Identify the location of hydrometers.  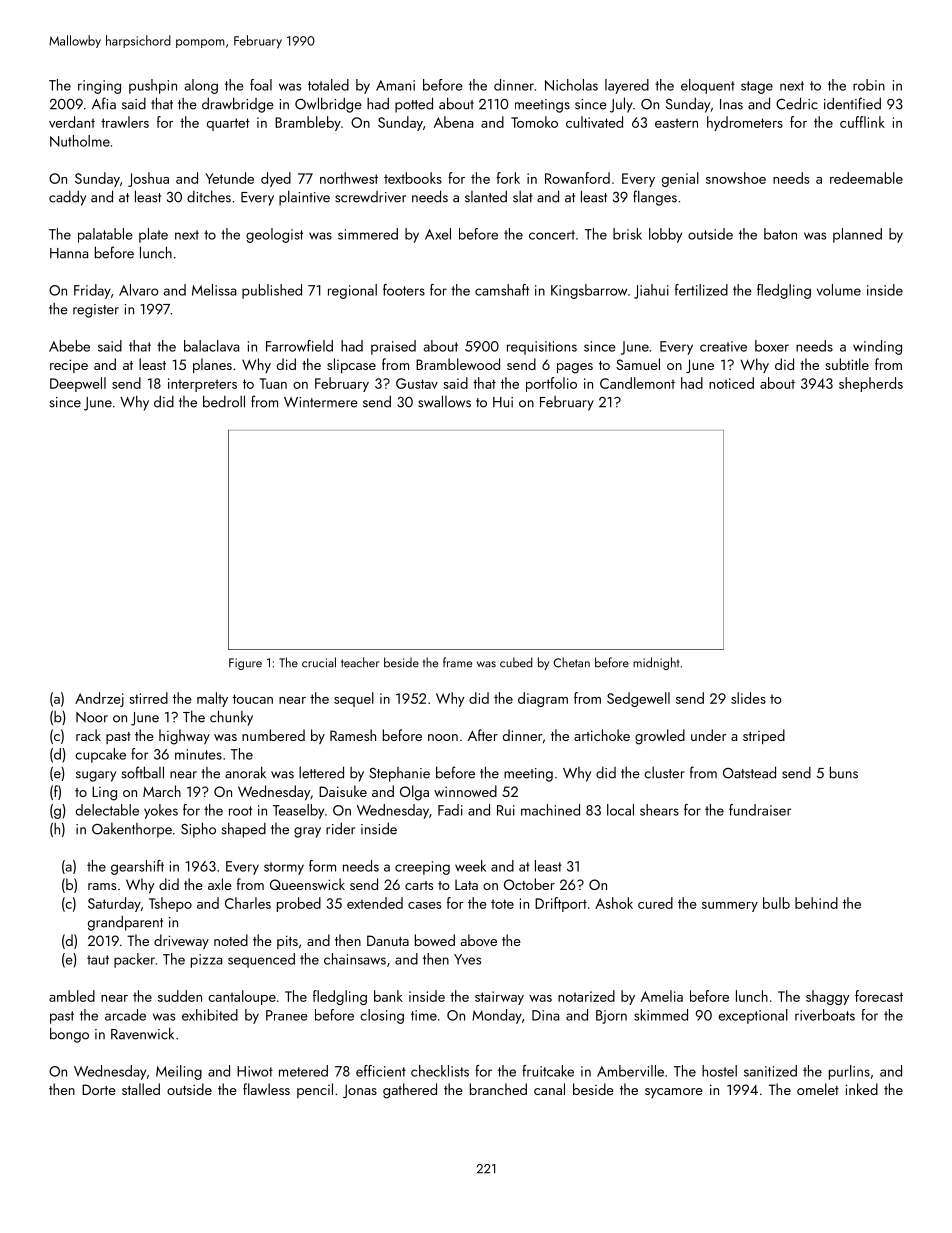
(745, 123).
